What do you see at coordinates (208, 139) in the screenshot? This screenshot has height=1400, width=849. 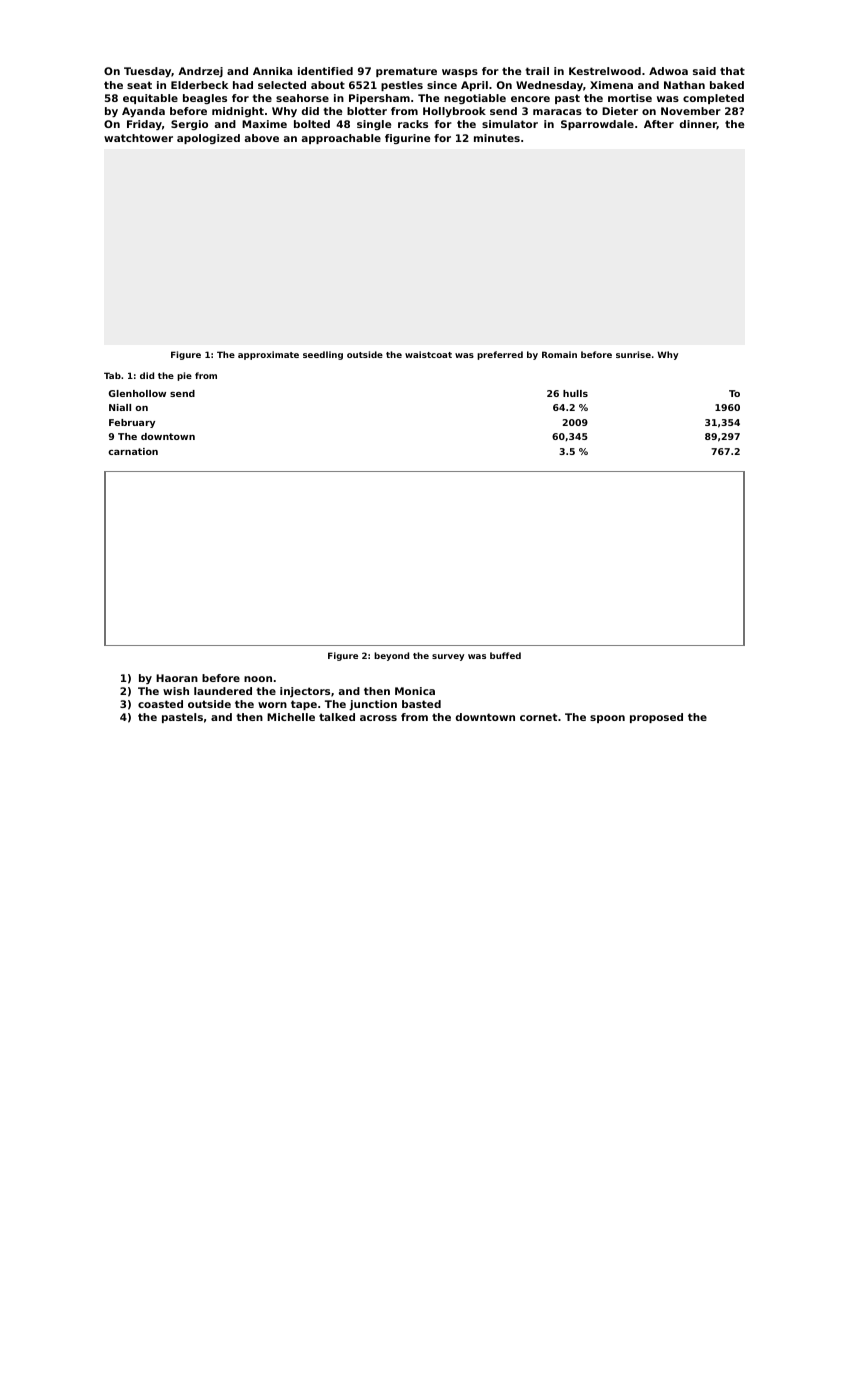 I see `apologized` at bounding box center [208, 139].
